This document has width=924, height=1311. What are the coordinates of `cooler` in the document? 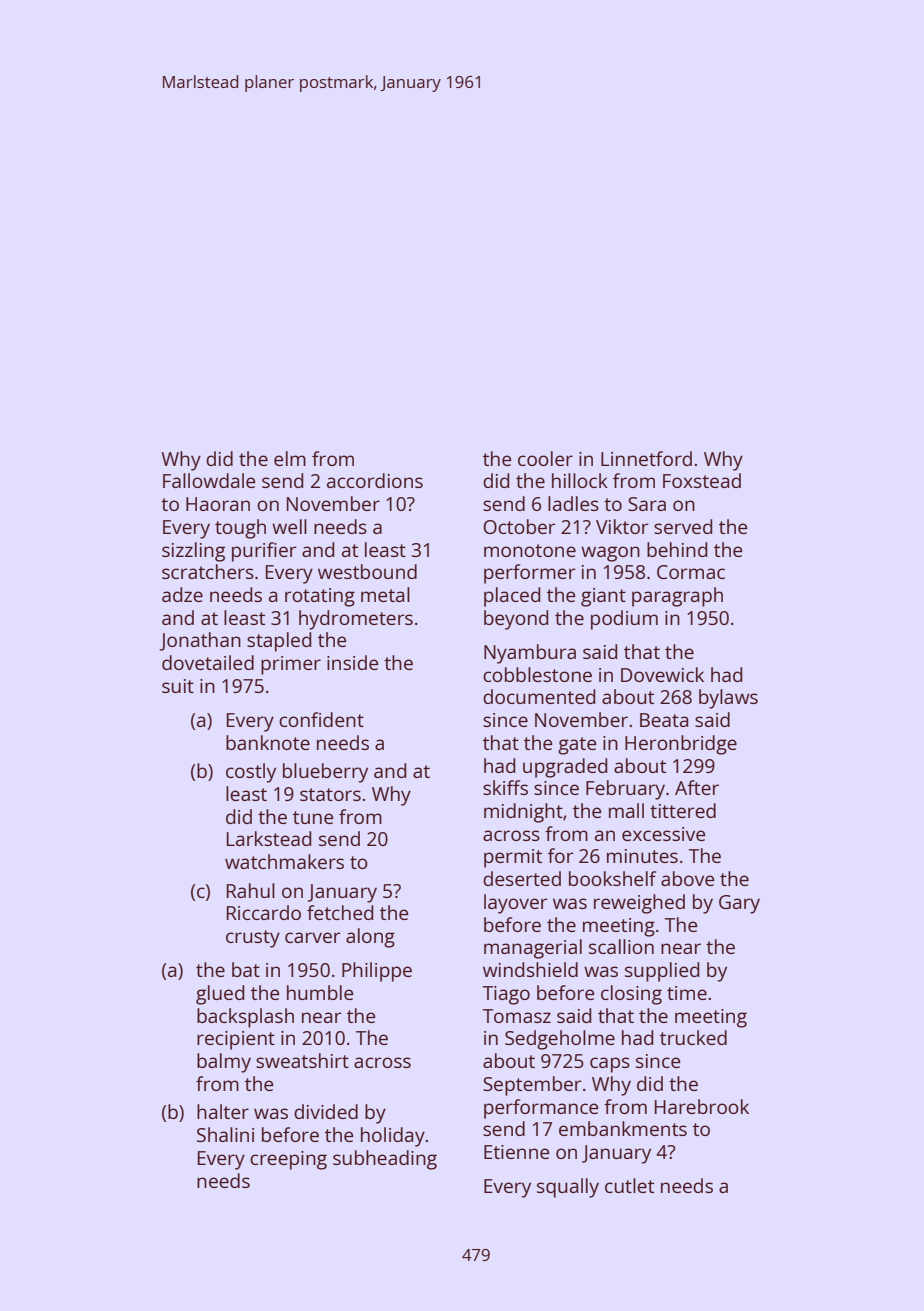 It's located at (545, 458).
